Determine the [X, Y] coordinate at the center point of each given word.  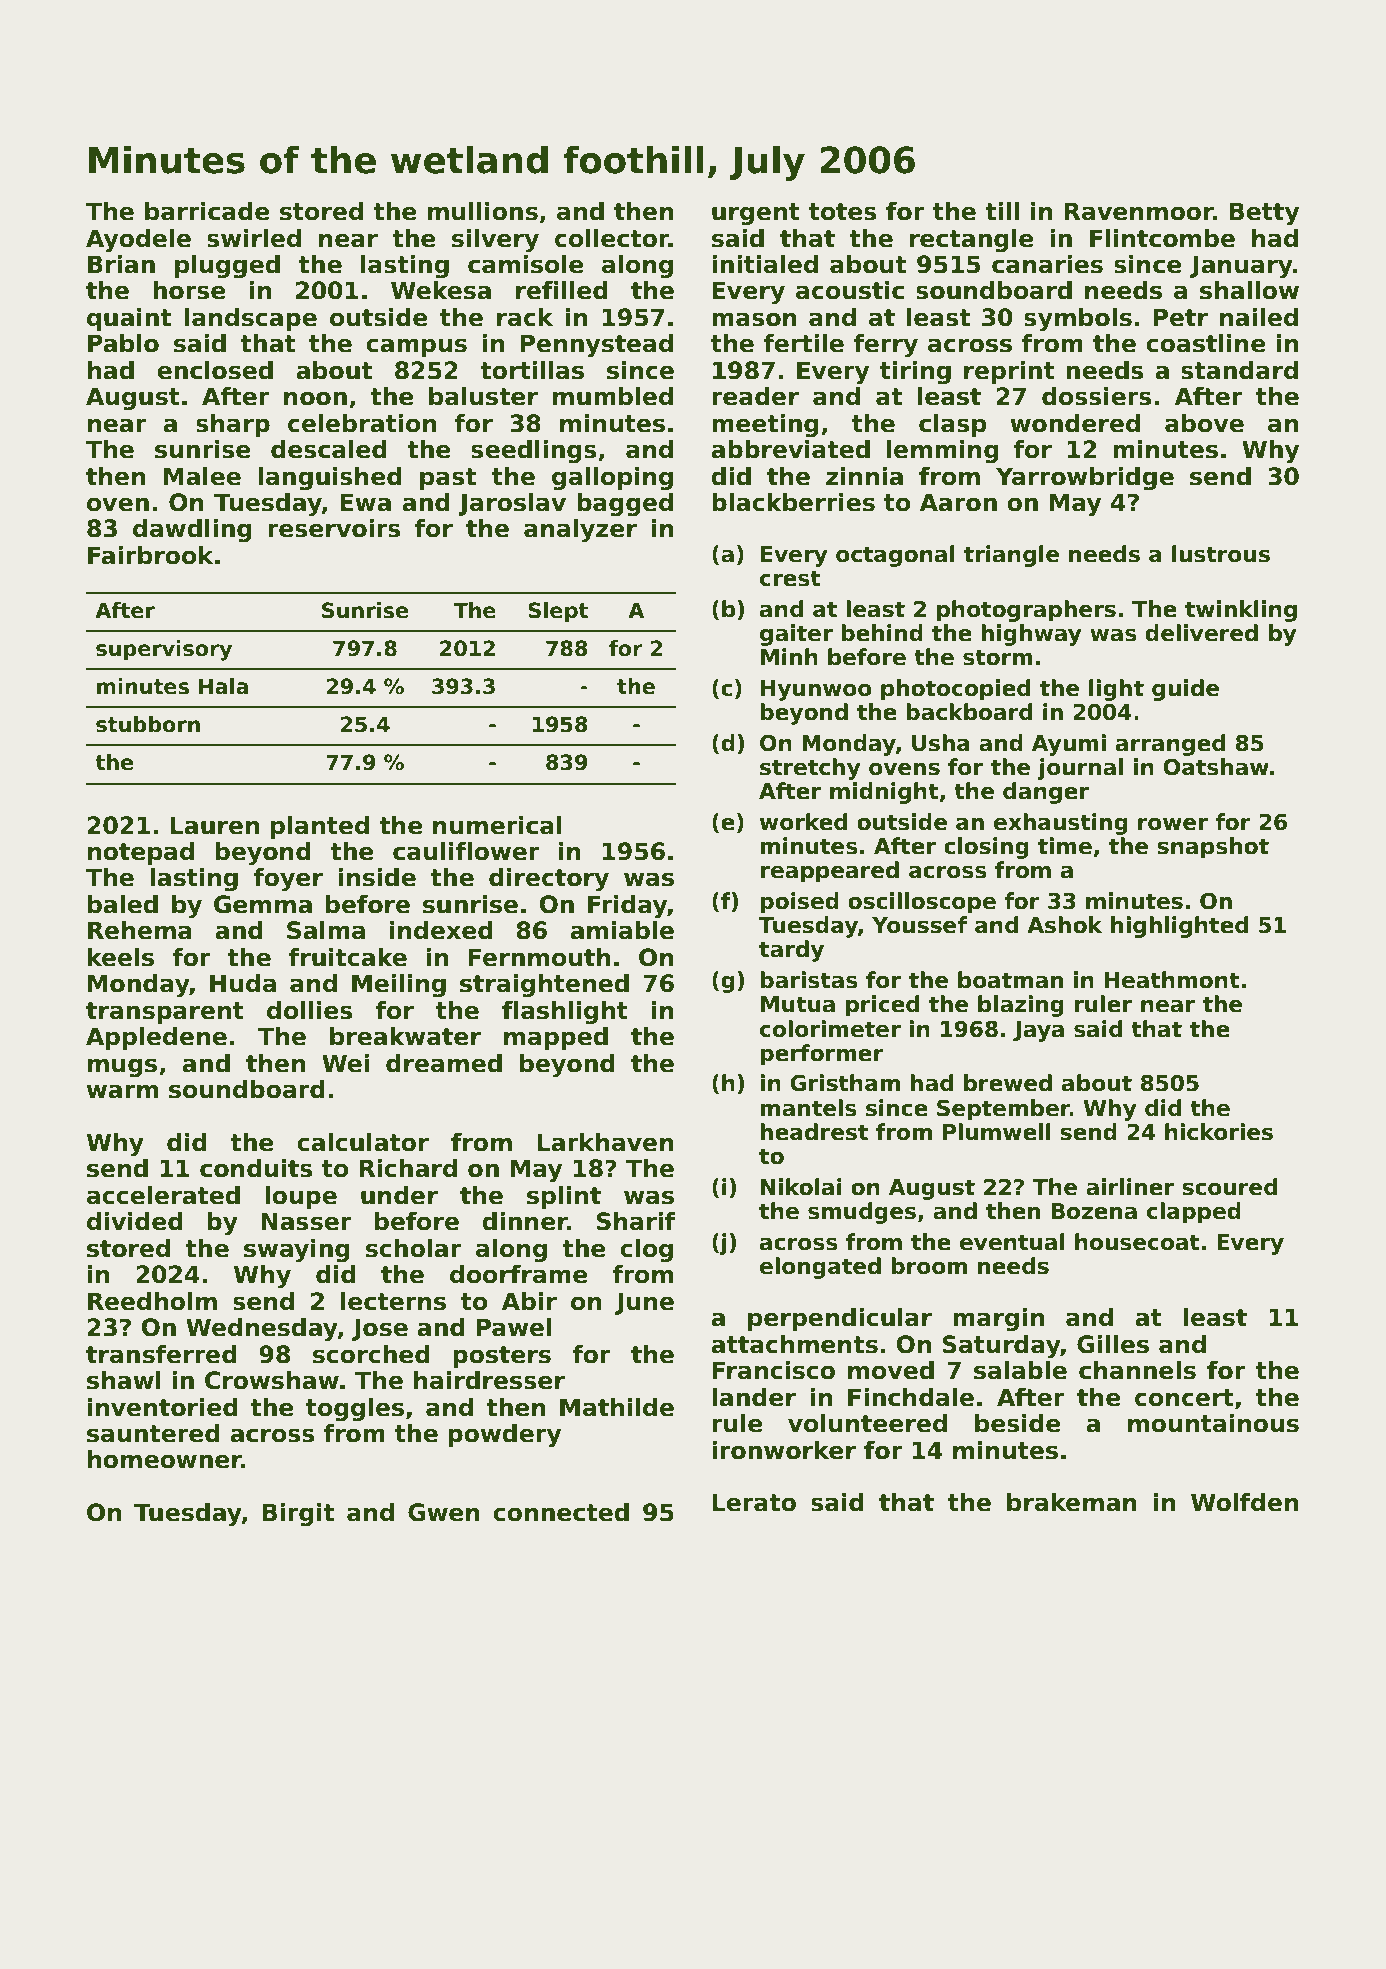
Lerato [754, 1502]
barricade [207, 211]
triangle [1011, 556]
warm [122, 1091]
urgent [756, 214]
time [1065, 846]
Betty [1264, 213]
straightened [544, 985]
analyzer [580, 530]
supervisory [164, 650]
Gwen [444, 1512]
